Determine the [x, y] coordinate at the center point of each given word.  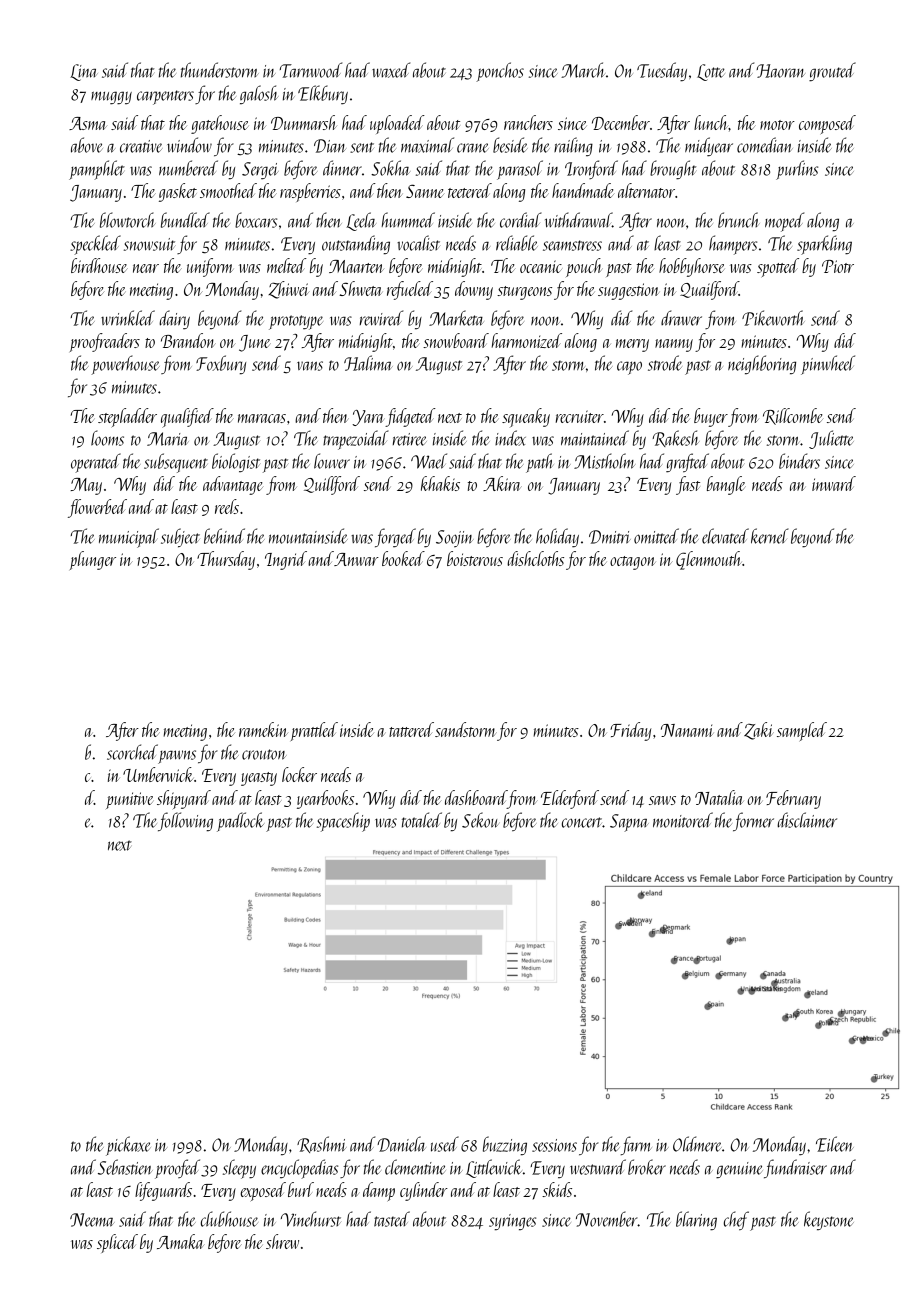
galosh [259, 94]
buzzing [505, 1146]
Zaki [759, 731]
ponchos [500, 72]
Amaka [180, 1241]
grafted [687, 463]
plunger [93, 560]
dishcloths [535, 558]
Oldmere [697, 1144]
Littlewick [494, 1168]
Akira [502, 483]
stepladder [127, 417]
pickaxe [128, 1146]
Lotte [711, 72]
